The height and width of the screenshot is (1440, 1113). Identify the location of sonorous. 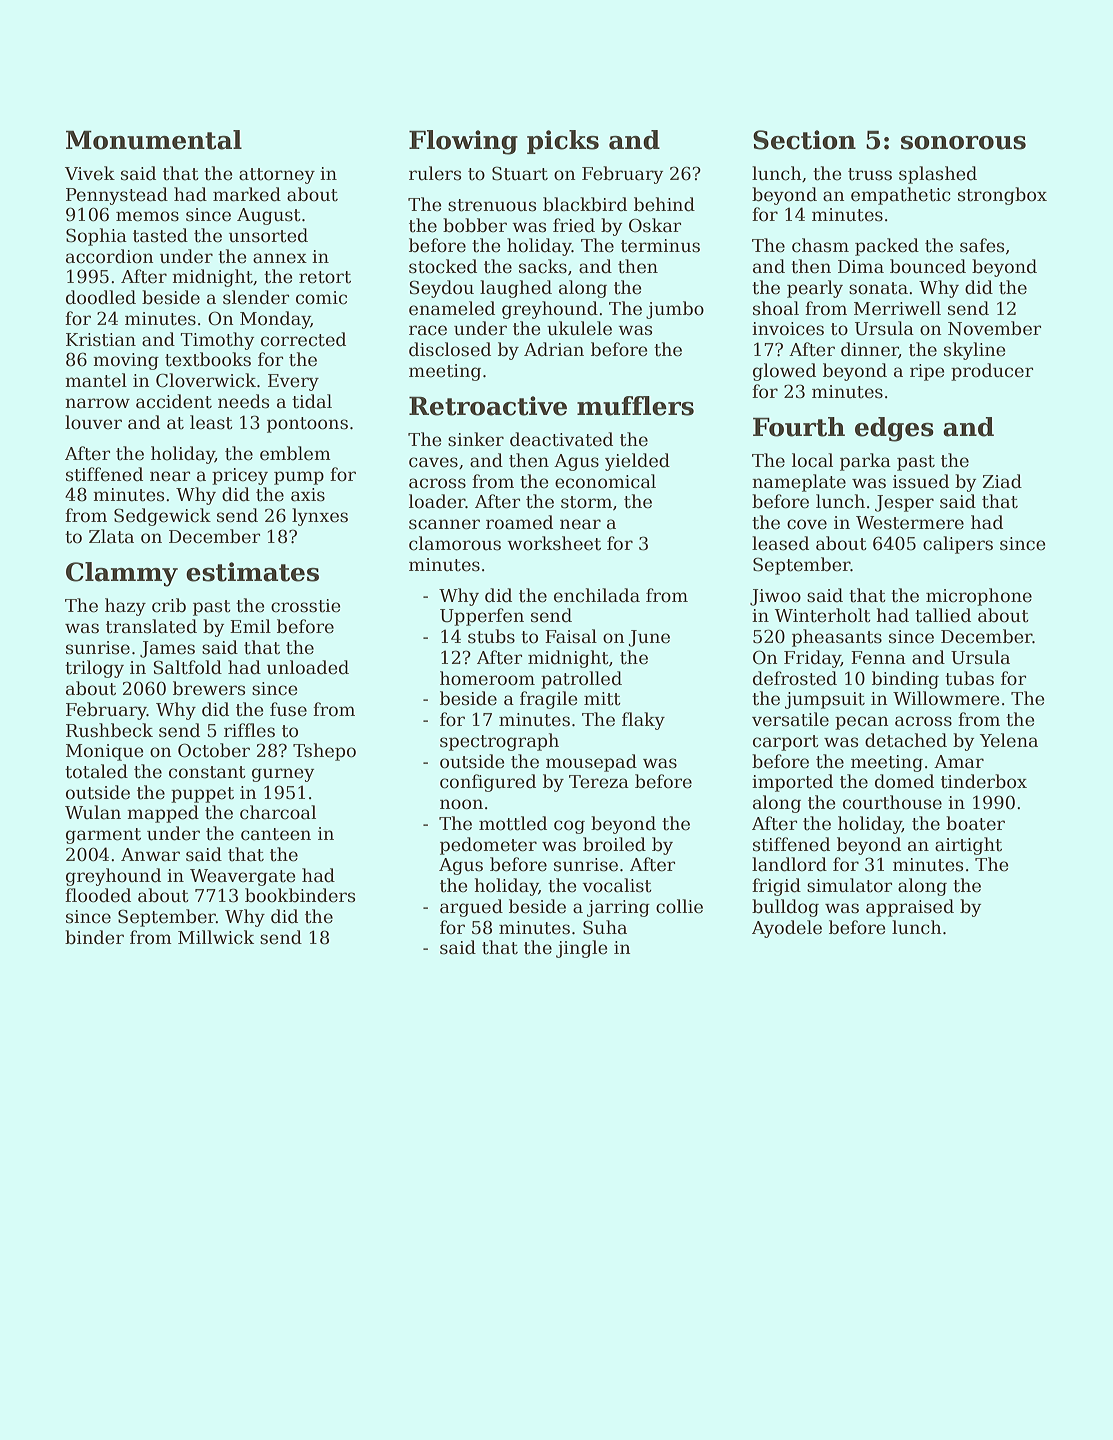
(963, 143).
